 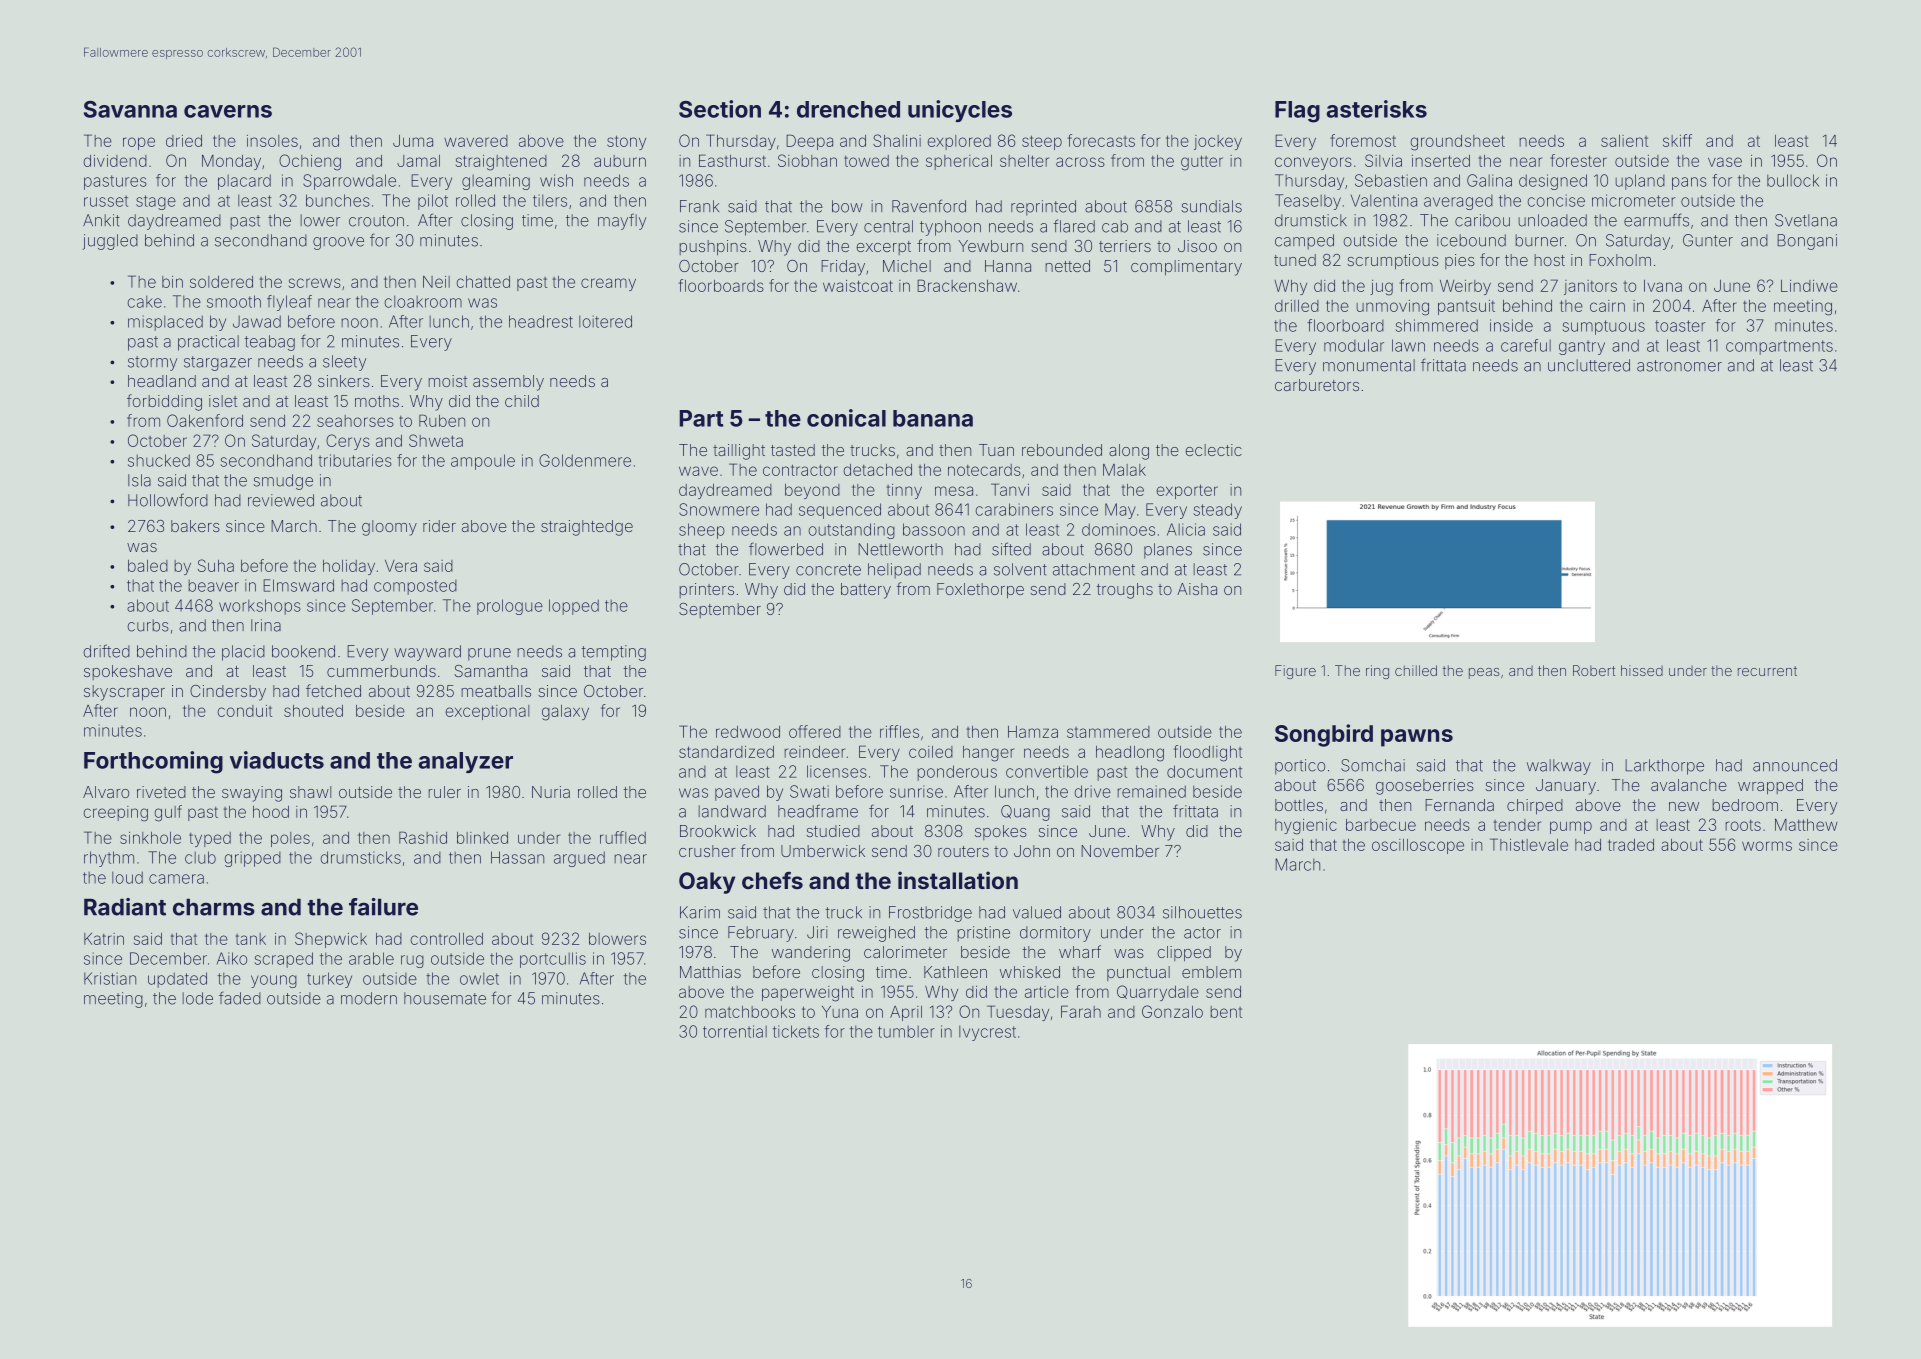 What do you see at coordinates (1297, 112) in the image?
I see `Flag` at bounding box center [1297, 112].
